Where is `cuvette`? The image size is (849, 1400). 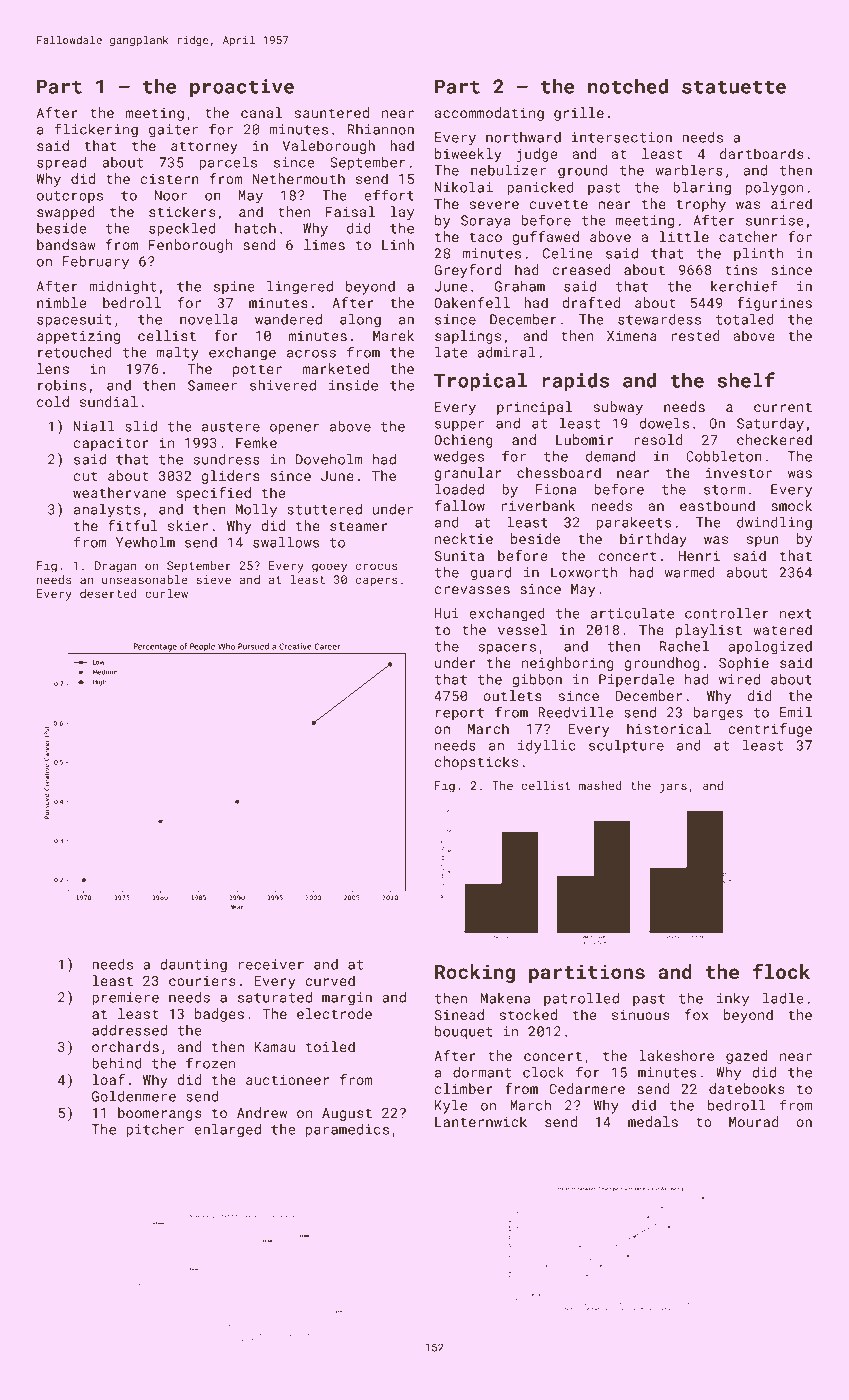 cuvette is located at coordinates (559, 204).
